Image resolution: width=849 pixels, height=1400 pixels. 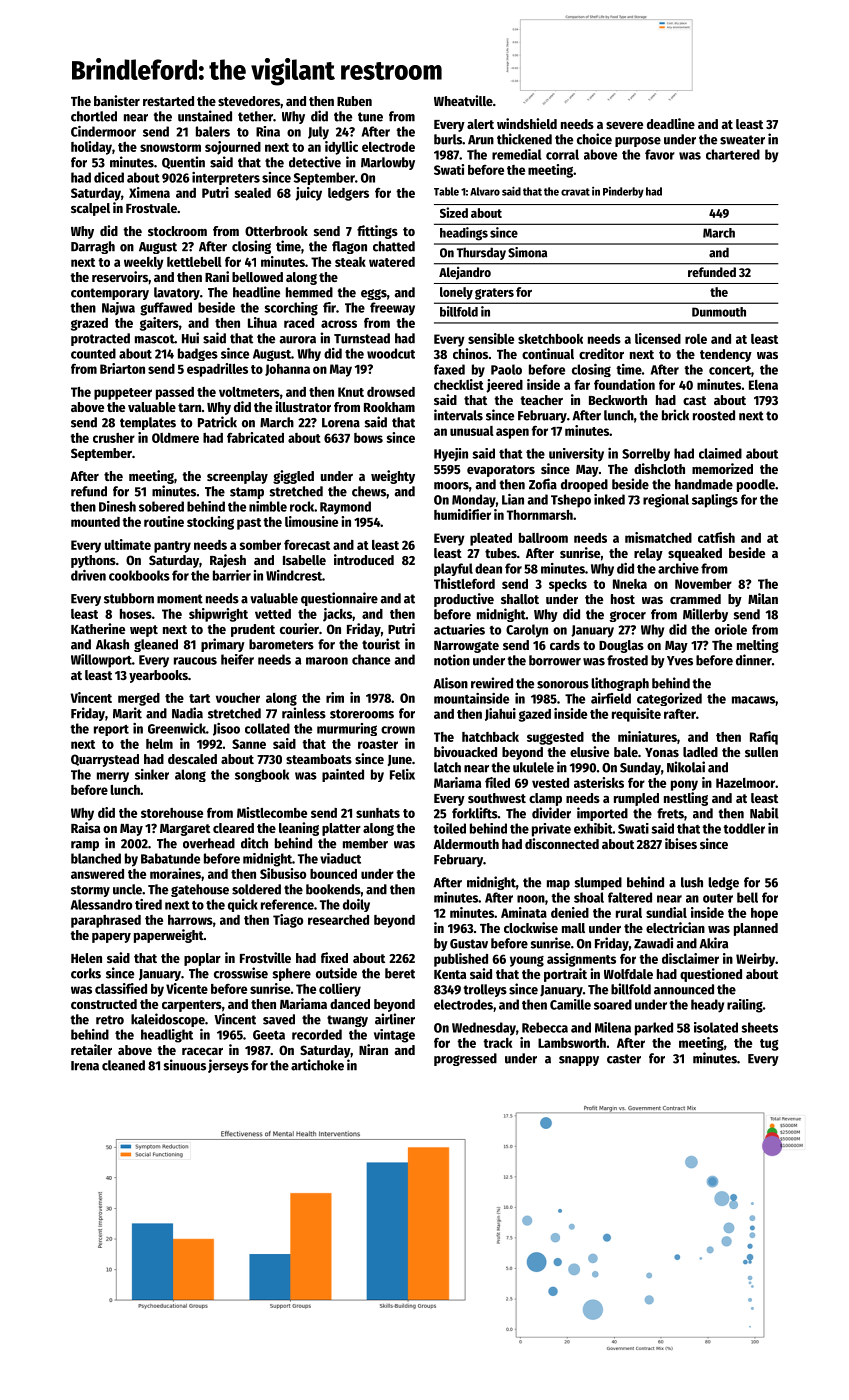 What do you see at coordinates (593, 828) in the screenshot?
I see `exhibit` at bounding box center [593, 828].
